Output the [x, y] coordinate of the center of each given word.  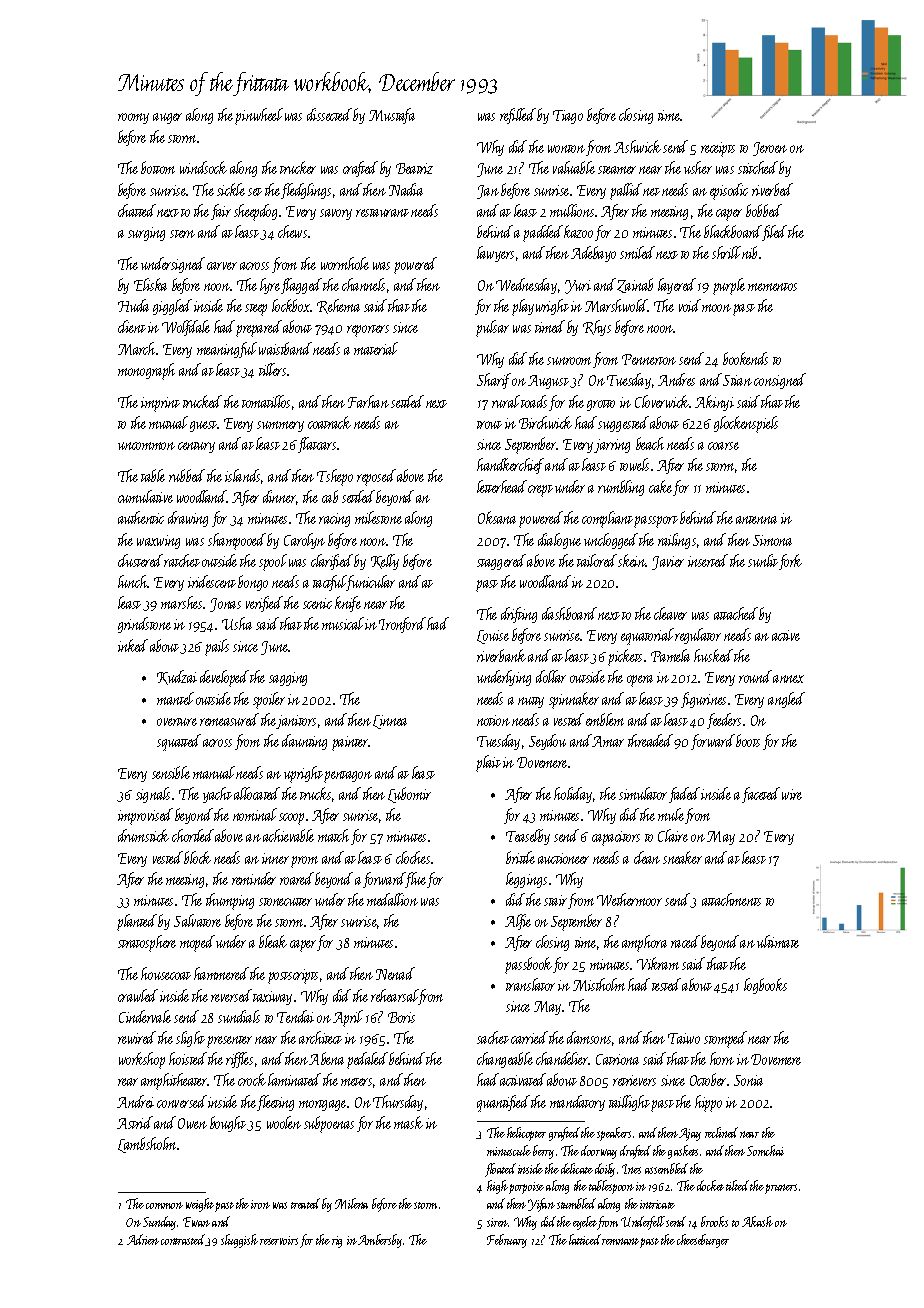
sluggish [239, 1241]
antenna [756, 520]
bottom [158, 167]
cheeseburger [703, 1241]
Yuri [578, 287]
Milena [351, 1203]
